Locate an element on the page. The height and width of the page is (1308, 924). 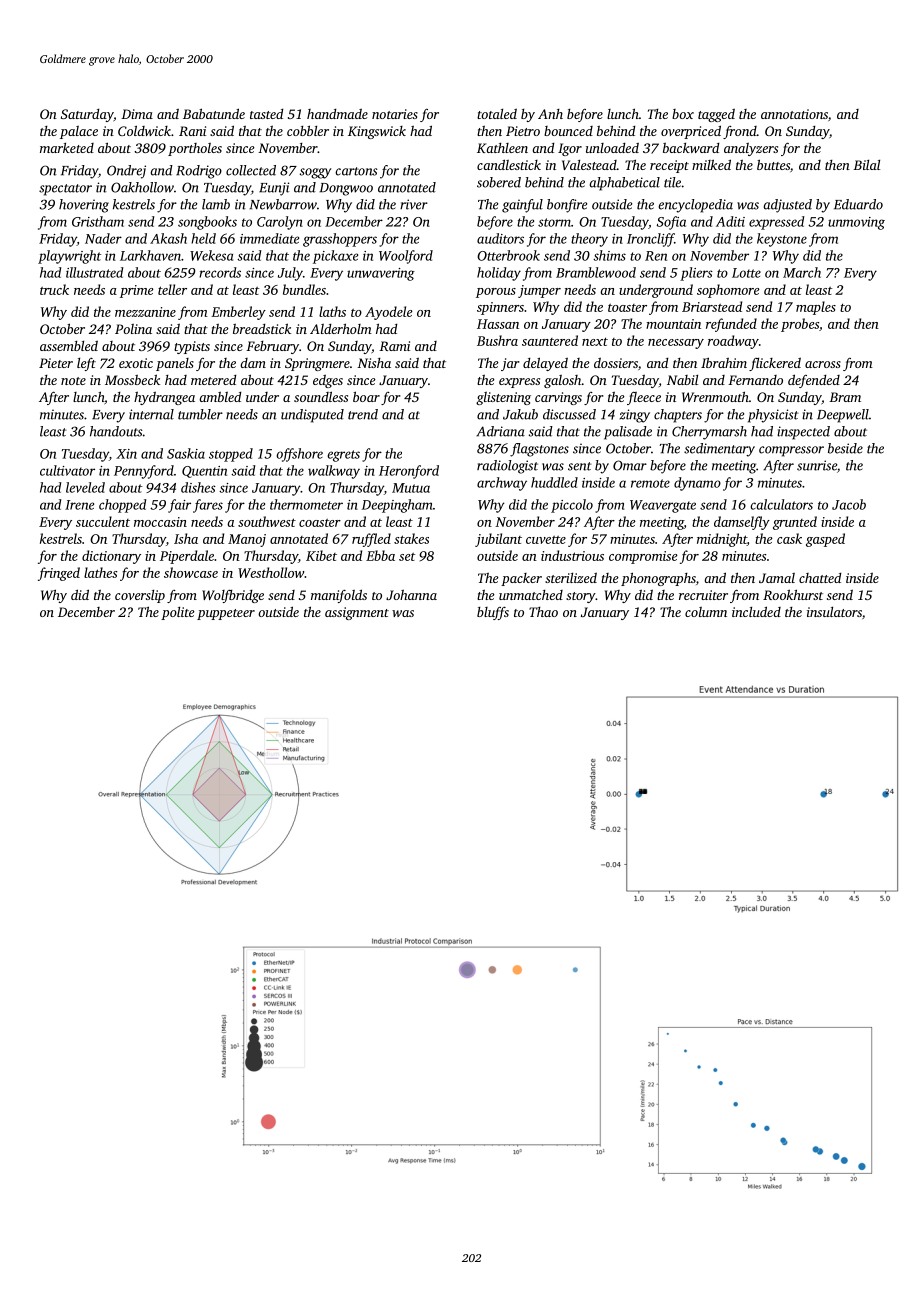
Dima is located at coordinates (137, 114).
